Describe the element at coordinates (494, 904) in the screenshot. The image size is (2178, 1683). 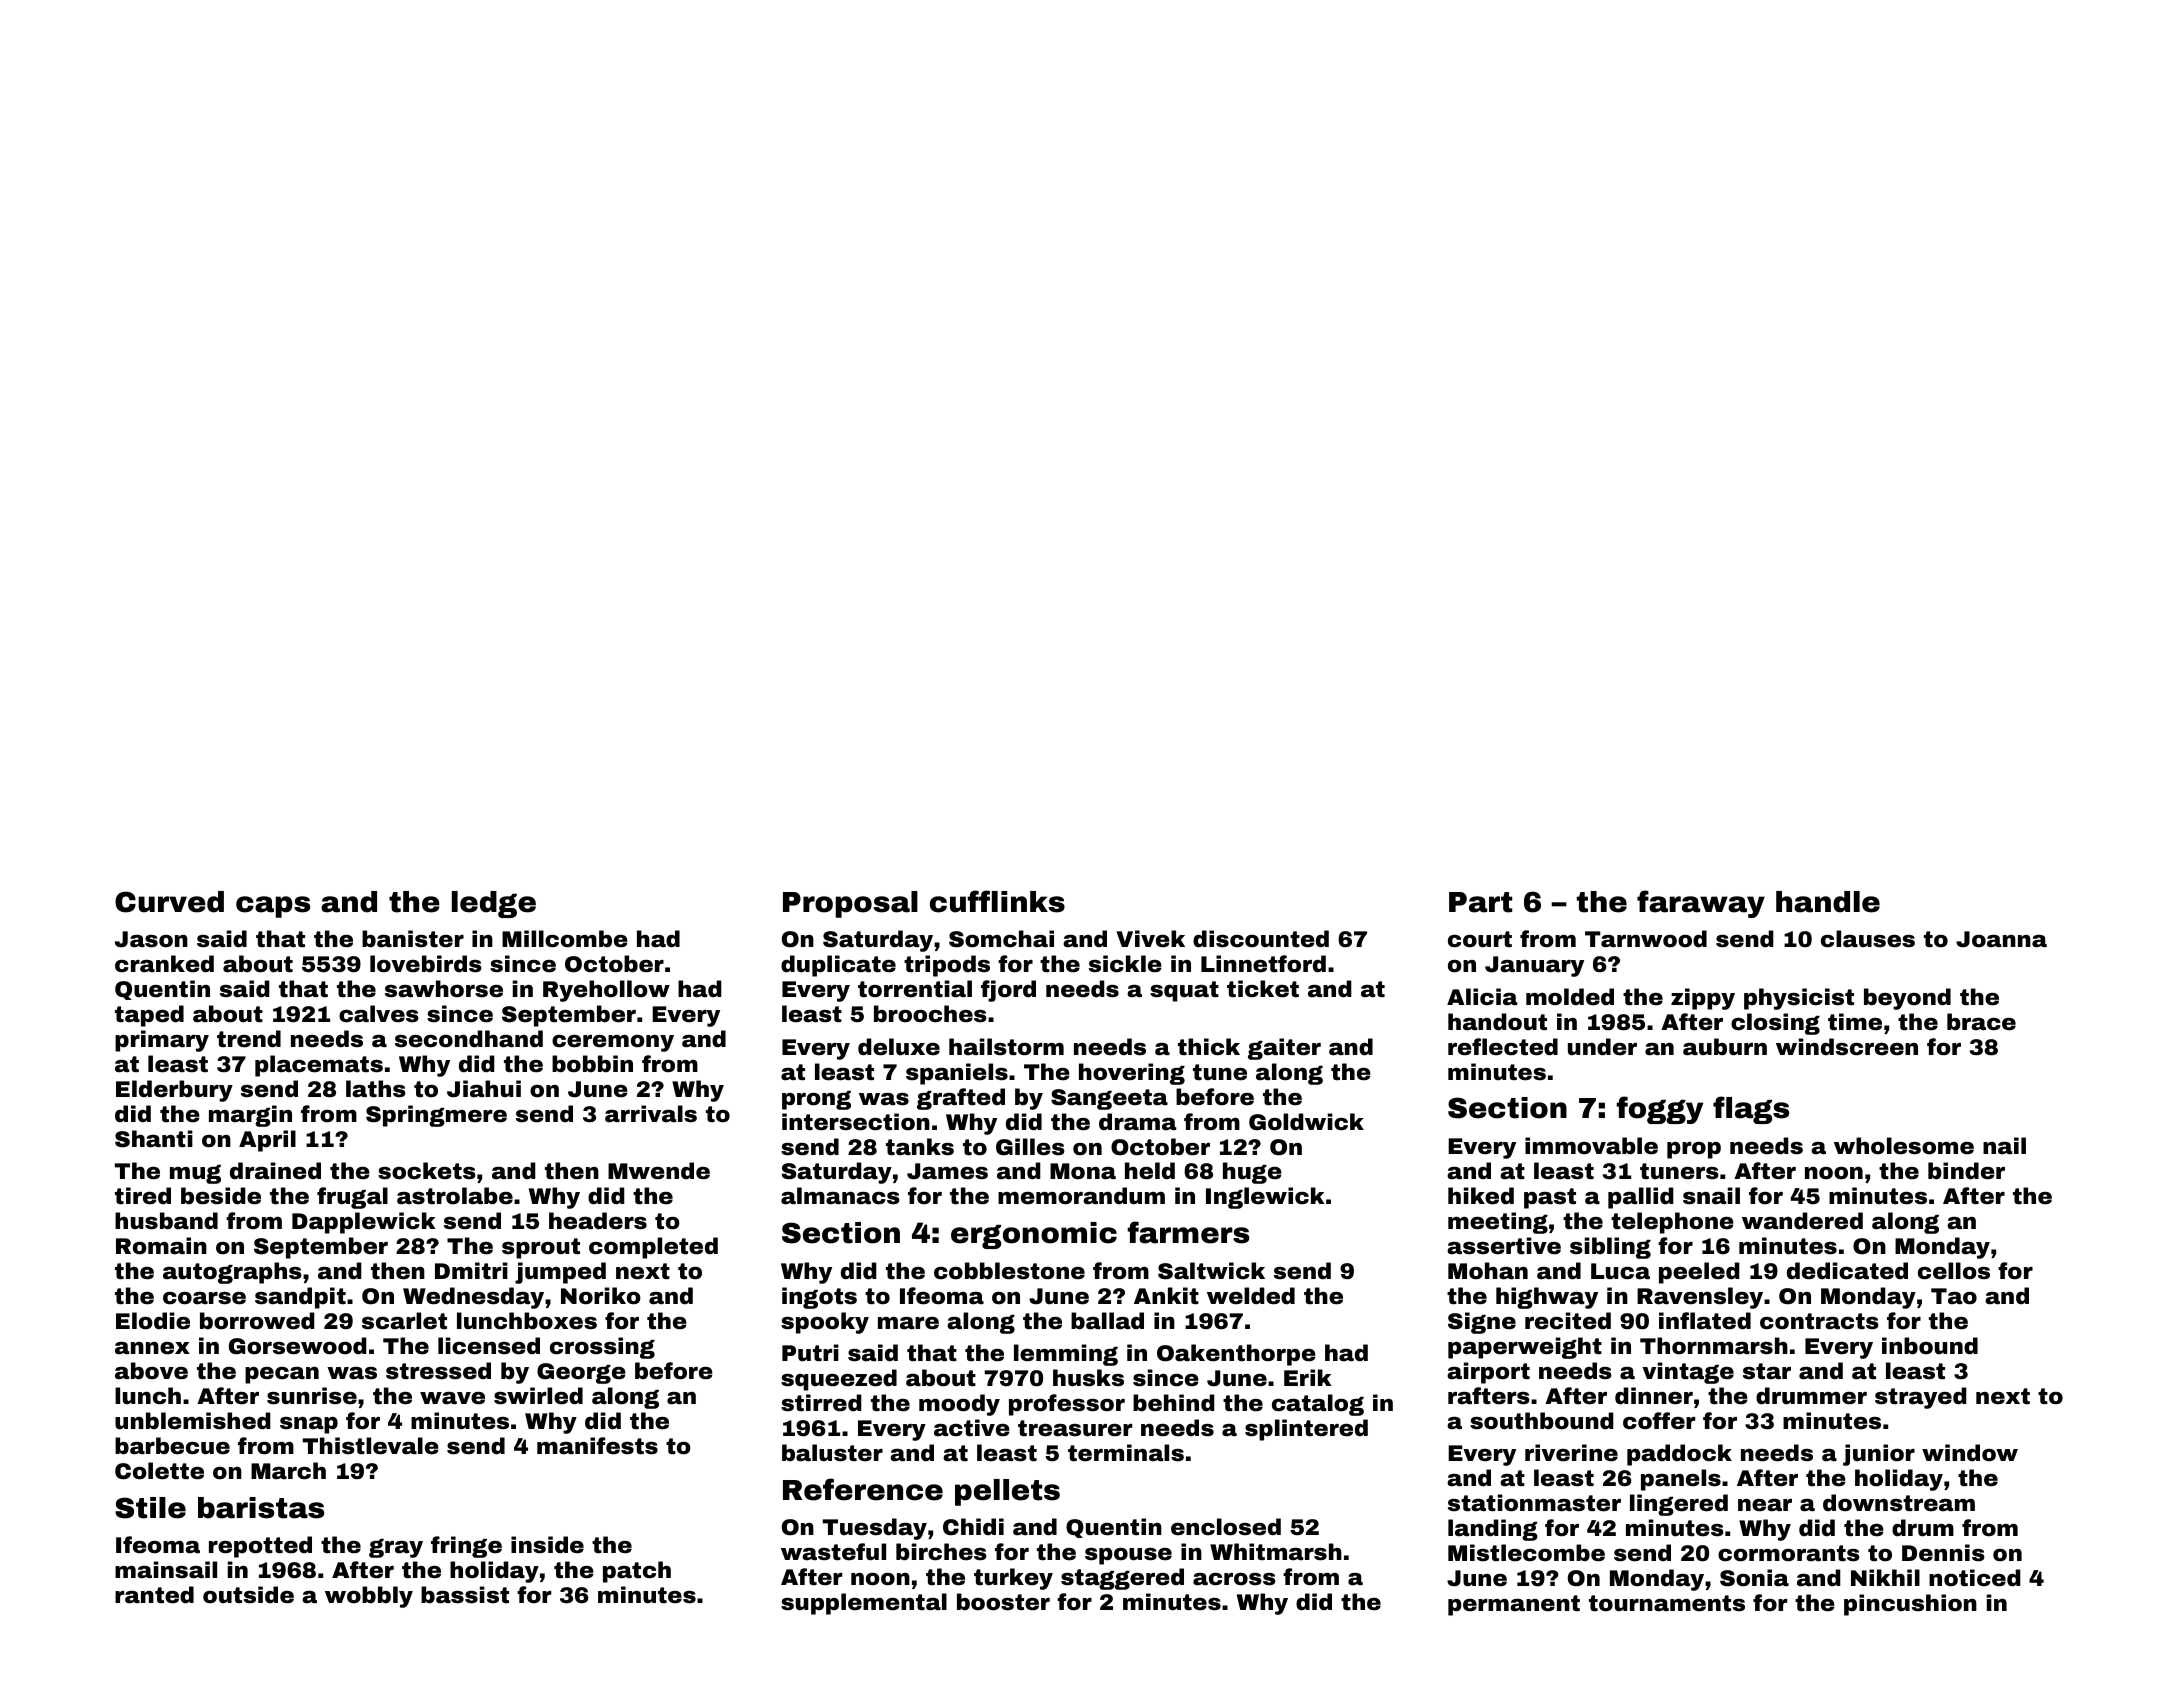
I see `ledge` at that location.
